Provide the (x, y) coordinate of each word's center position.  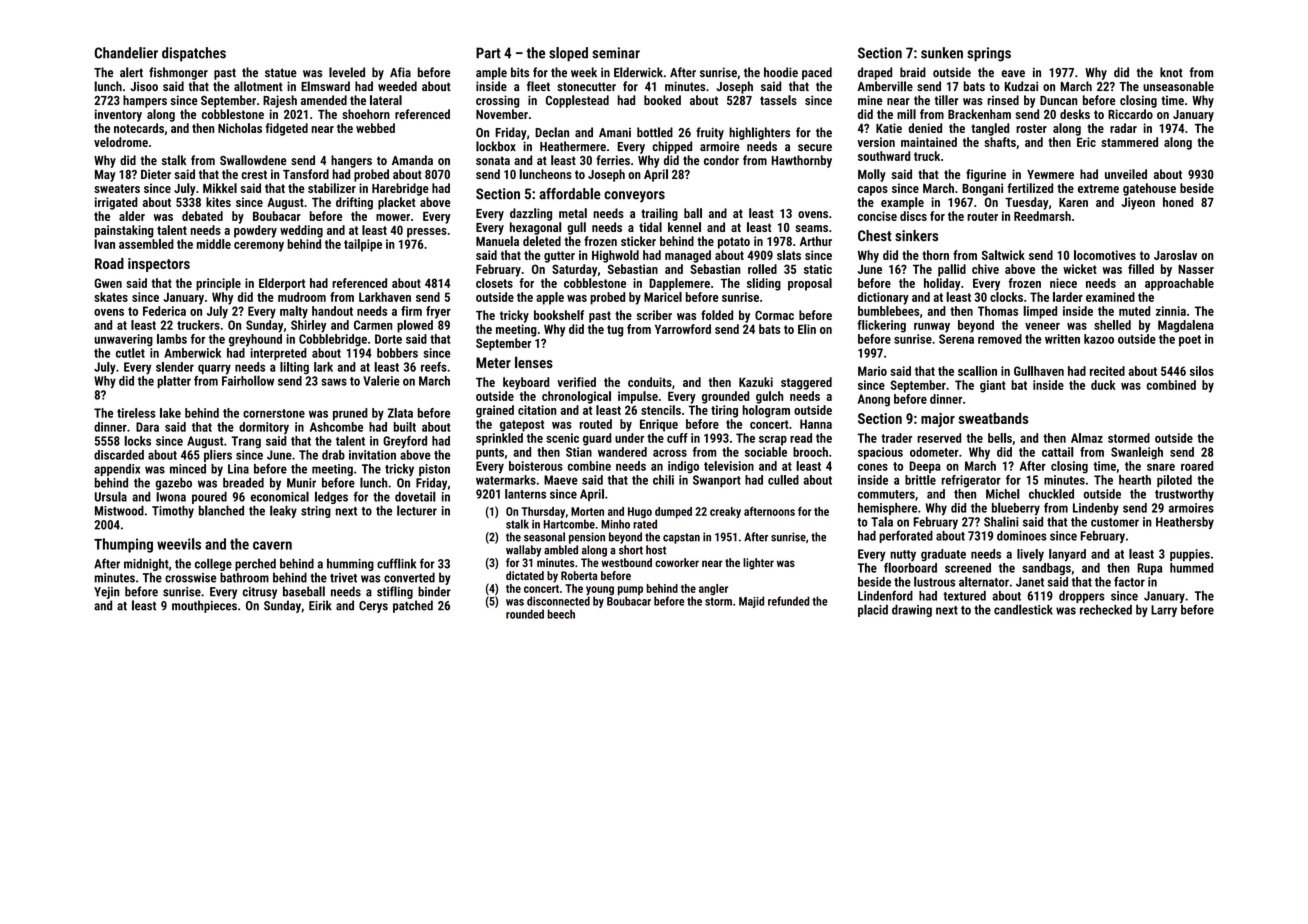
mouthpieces (204, 606)
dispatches (194, 54)
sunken (942, 53)
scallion (977, 371)
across (670, 453)
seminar (616, 53)
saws (334, 382)
